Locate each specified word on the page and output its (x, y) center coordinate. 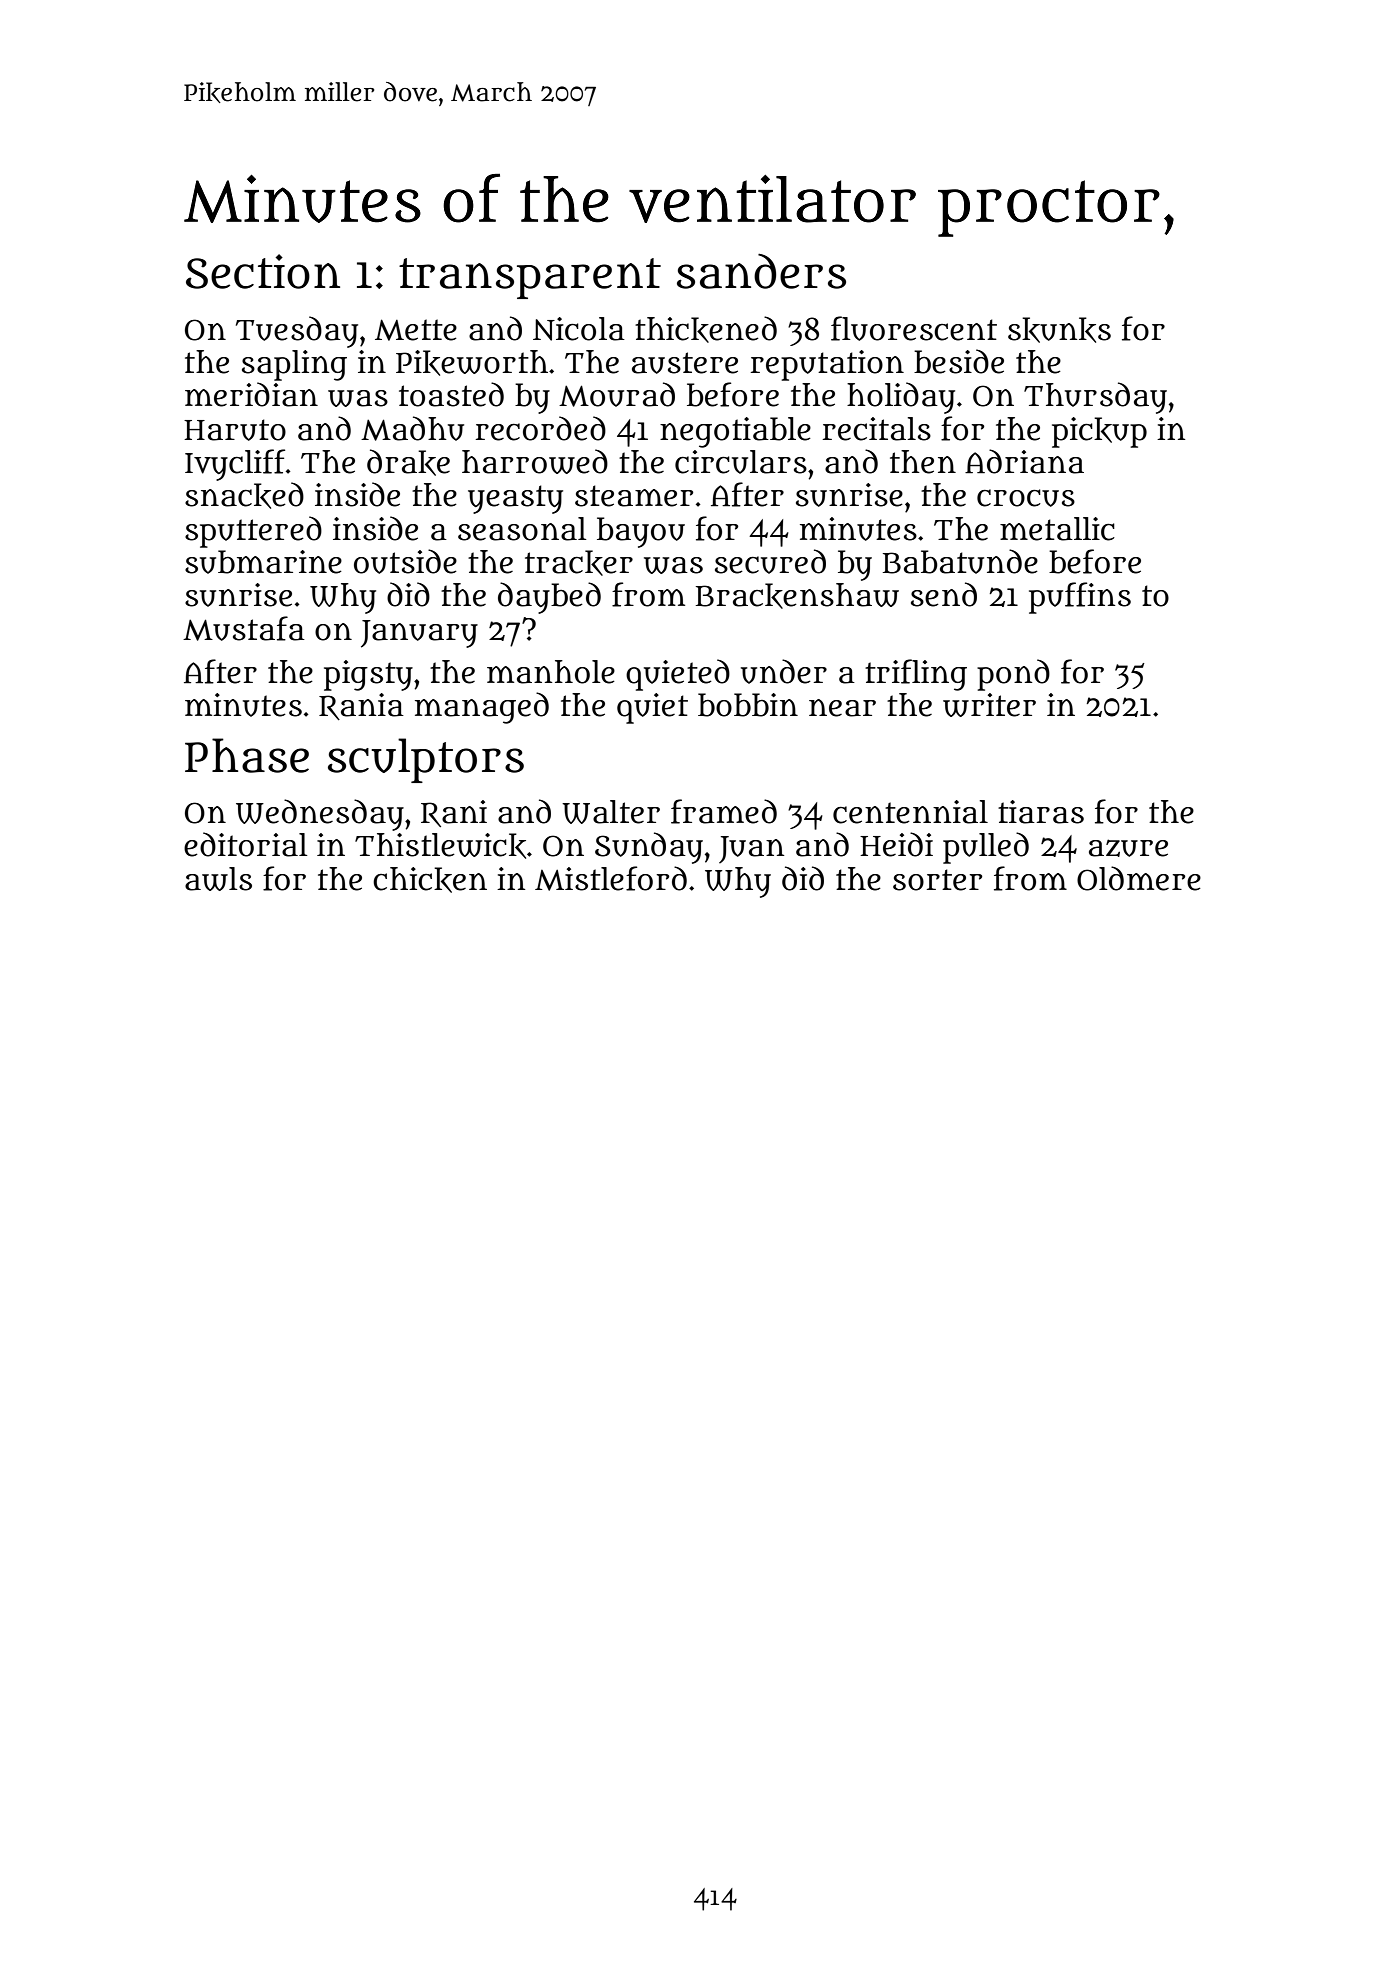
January (419, 634)
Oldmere (1139, 878)
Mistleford (611, 878)
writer (989, 705)
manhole (551, 672)
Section (263, 271)
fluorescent (914, 328)
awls (218, 879)
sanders (761, 271)
